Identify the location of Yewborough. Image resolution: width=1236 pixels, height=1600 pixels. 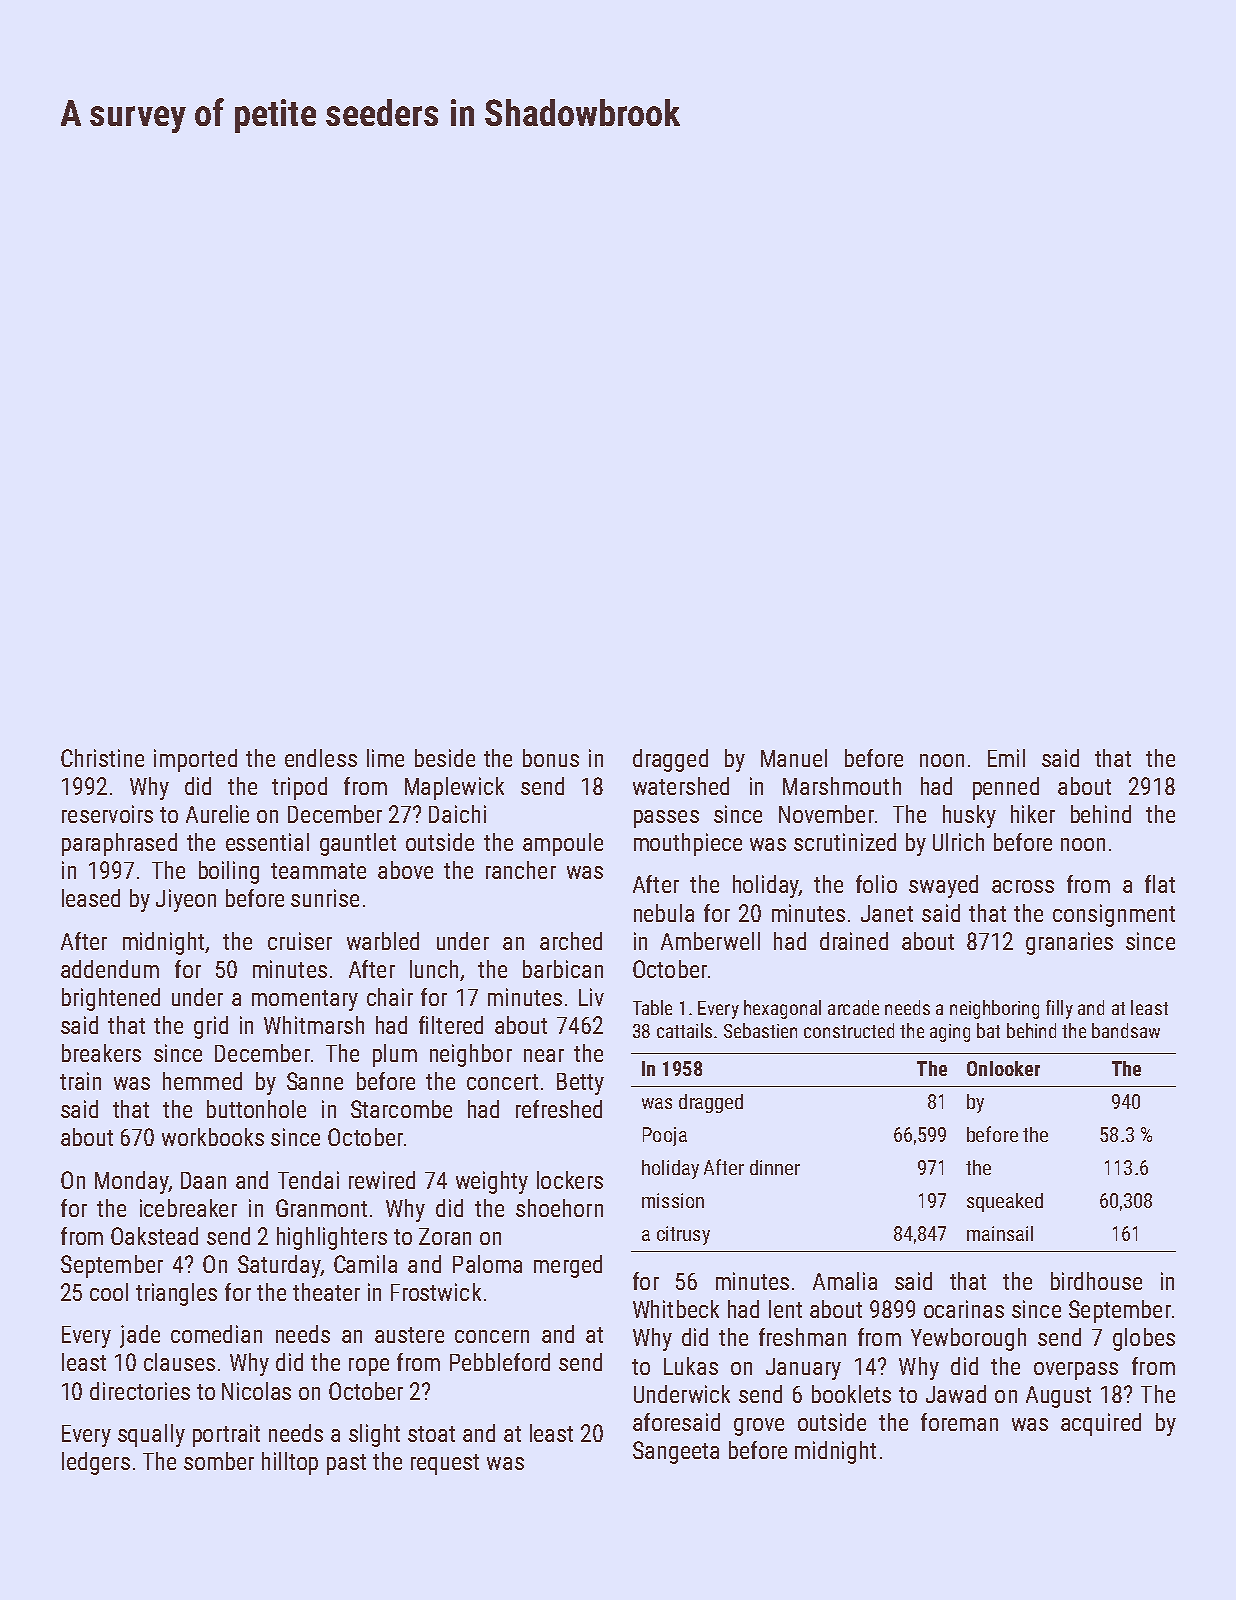
(968, 1339).
